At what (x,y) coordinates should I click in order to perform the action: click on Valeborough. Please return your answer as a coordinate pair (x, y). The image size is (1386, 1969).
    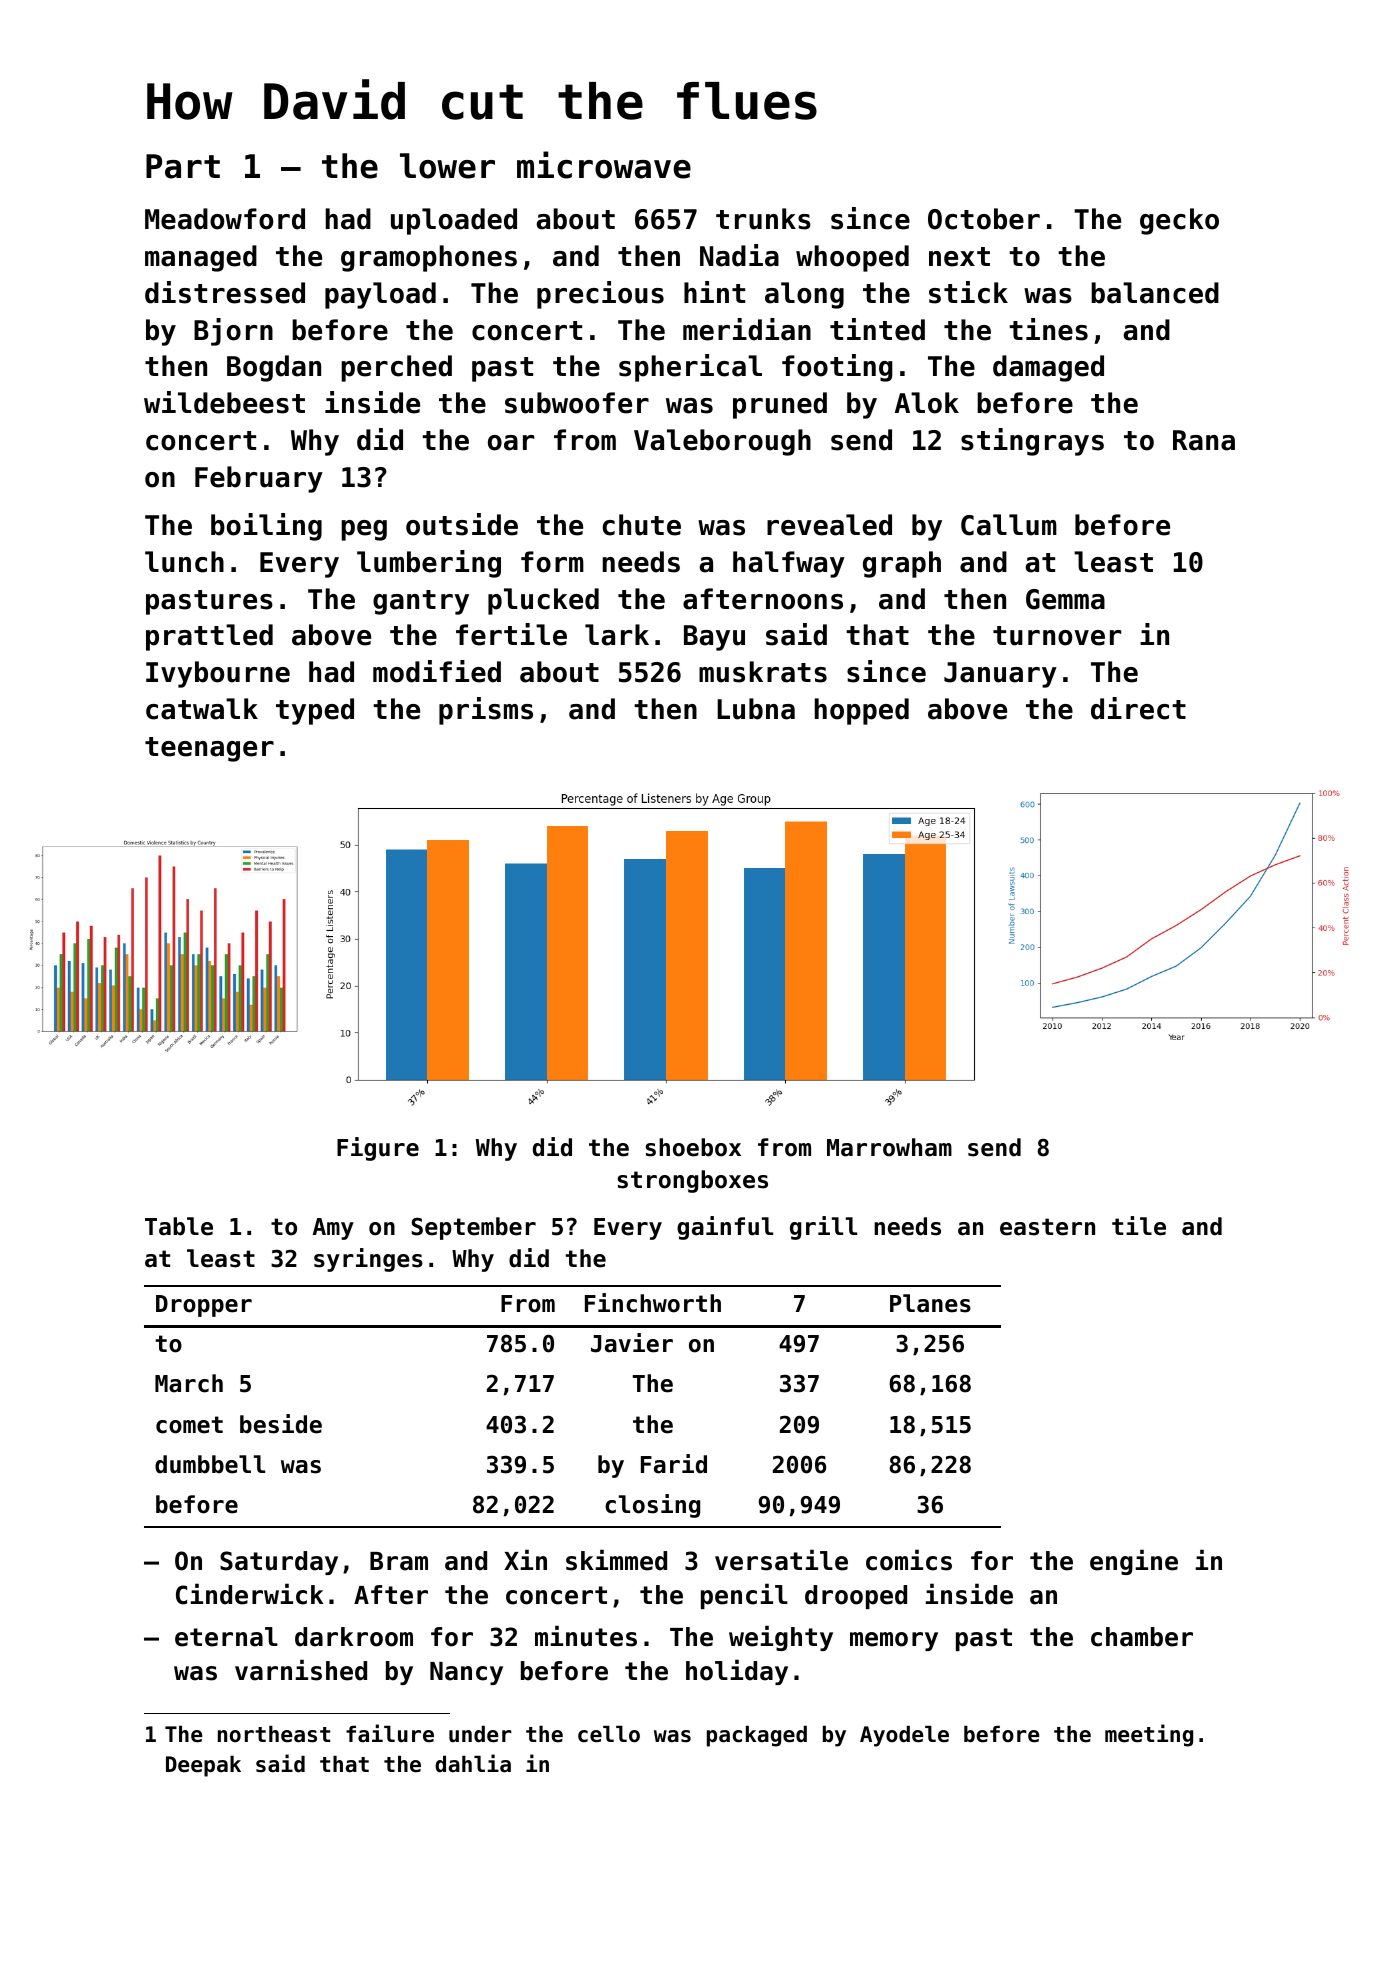
    Looking at the image, I should click on (722, 442).
